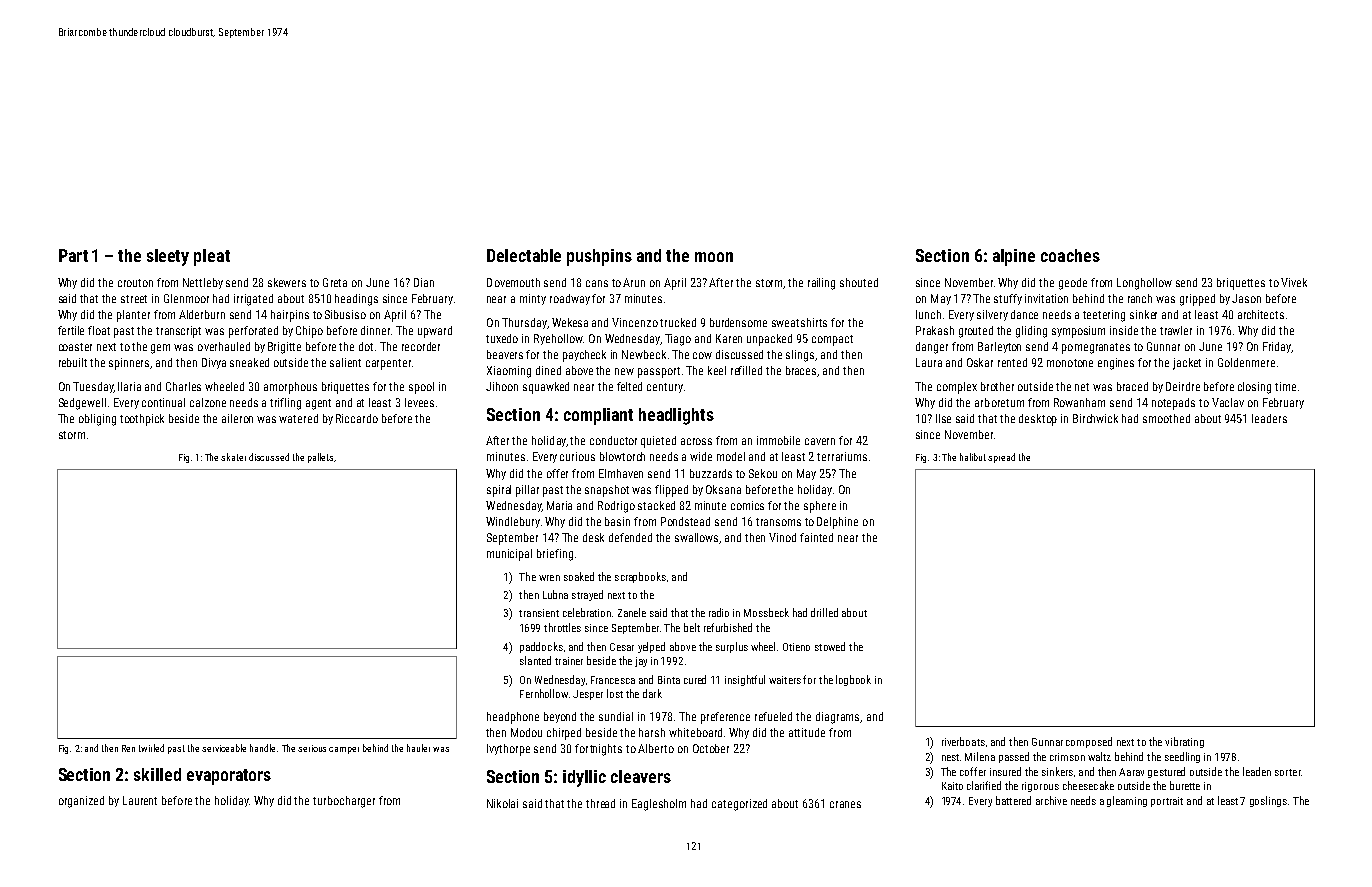 The height and width of the screenshot is (887, 1372). Describe the element at coordinates (140, 800) in the screenshot. I see `Laurent` at that location.
